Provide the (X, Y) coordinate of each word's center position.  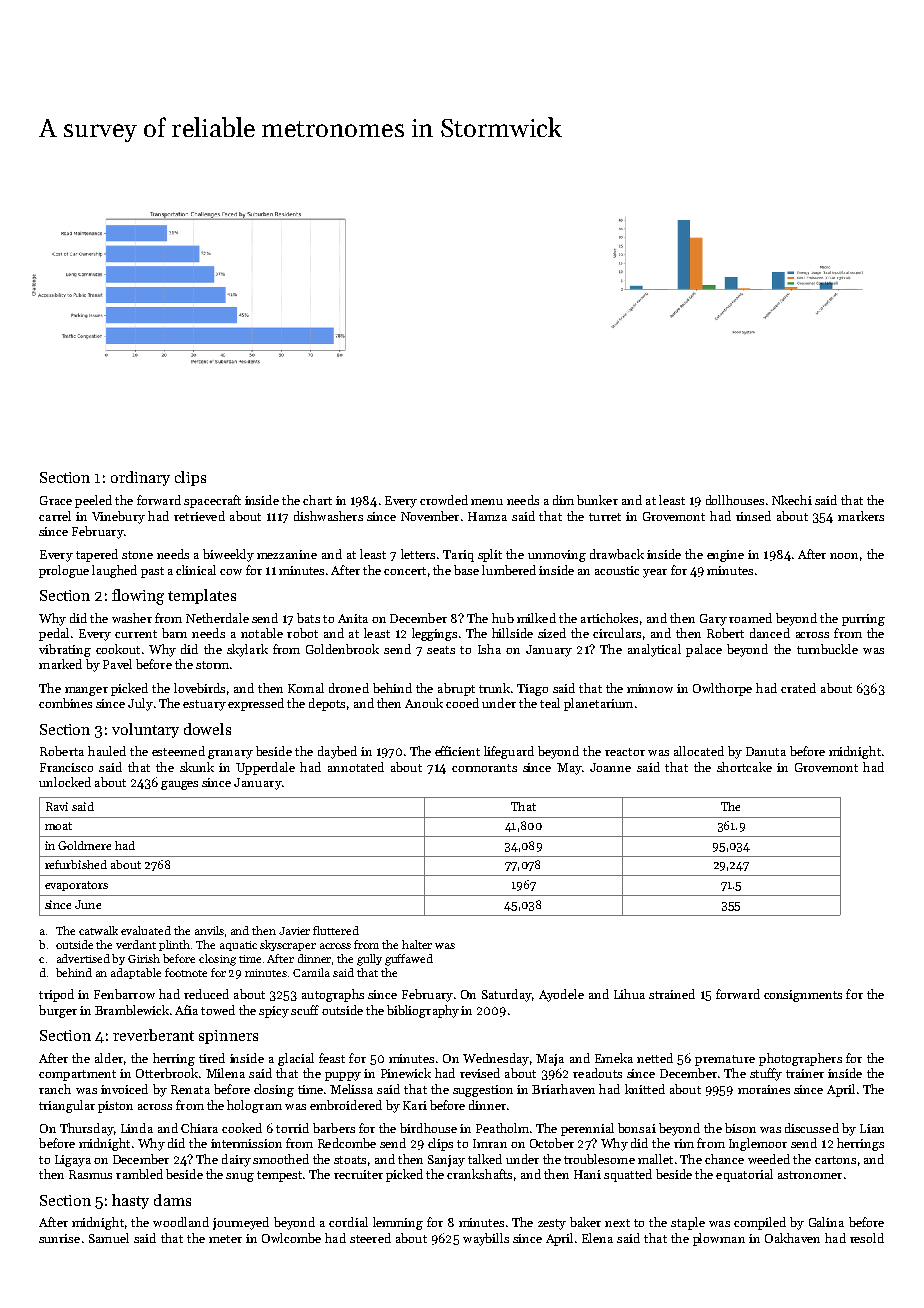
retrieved (199, 516)
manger (86, 691)
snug (240, 1177)
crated (798, 688)
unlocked (65, 782)
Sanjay (446, 1161)
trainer (805, 1073)
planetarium (598, 704)
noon (844, 556)
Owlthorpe (722, 689)
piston (115, 1107)
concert (405, 571)
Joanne (610, 767)
